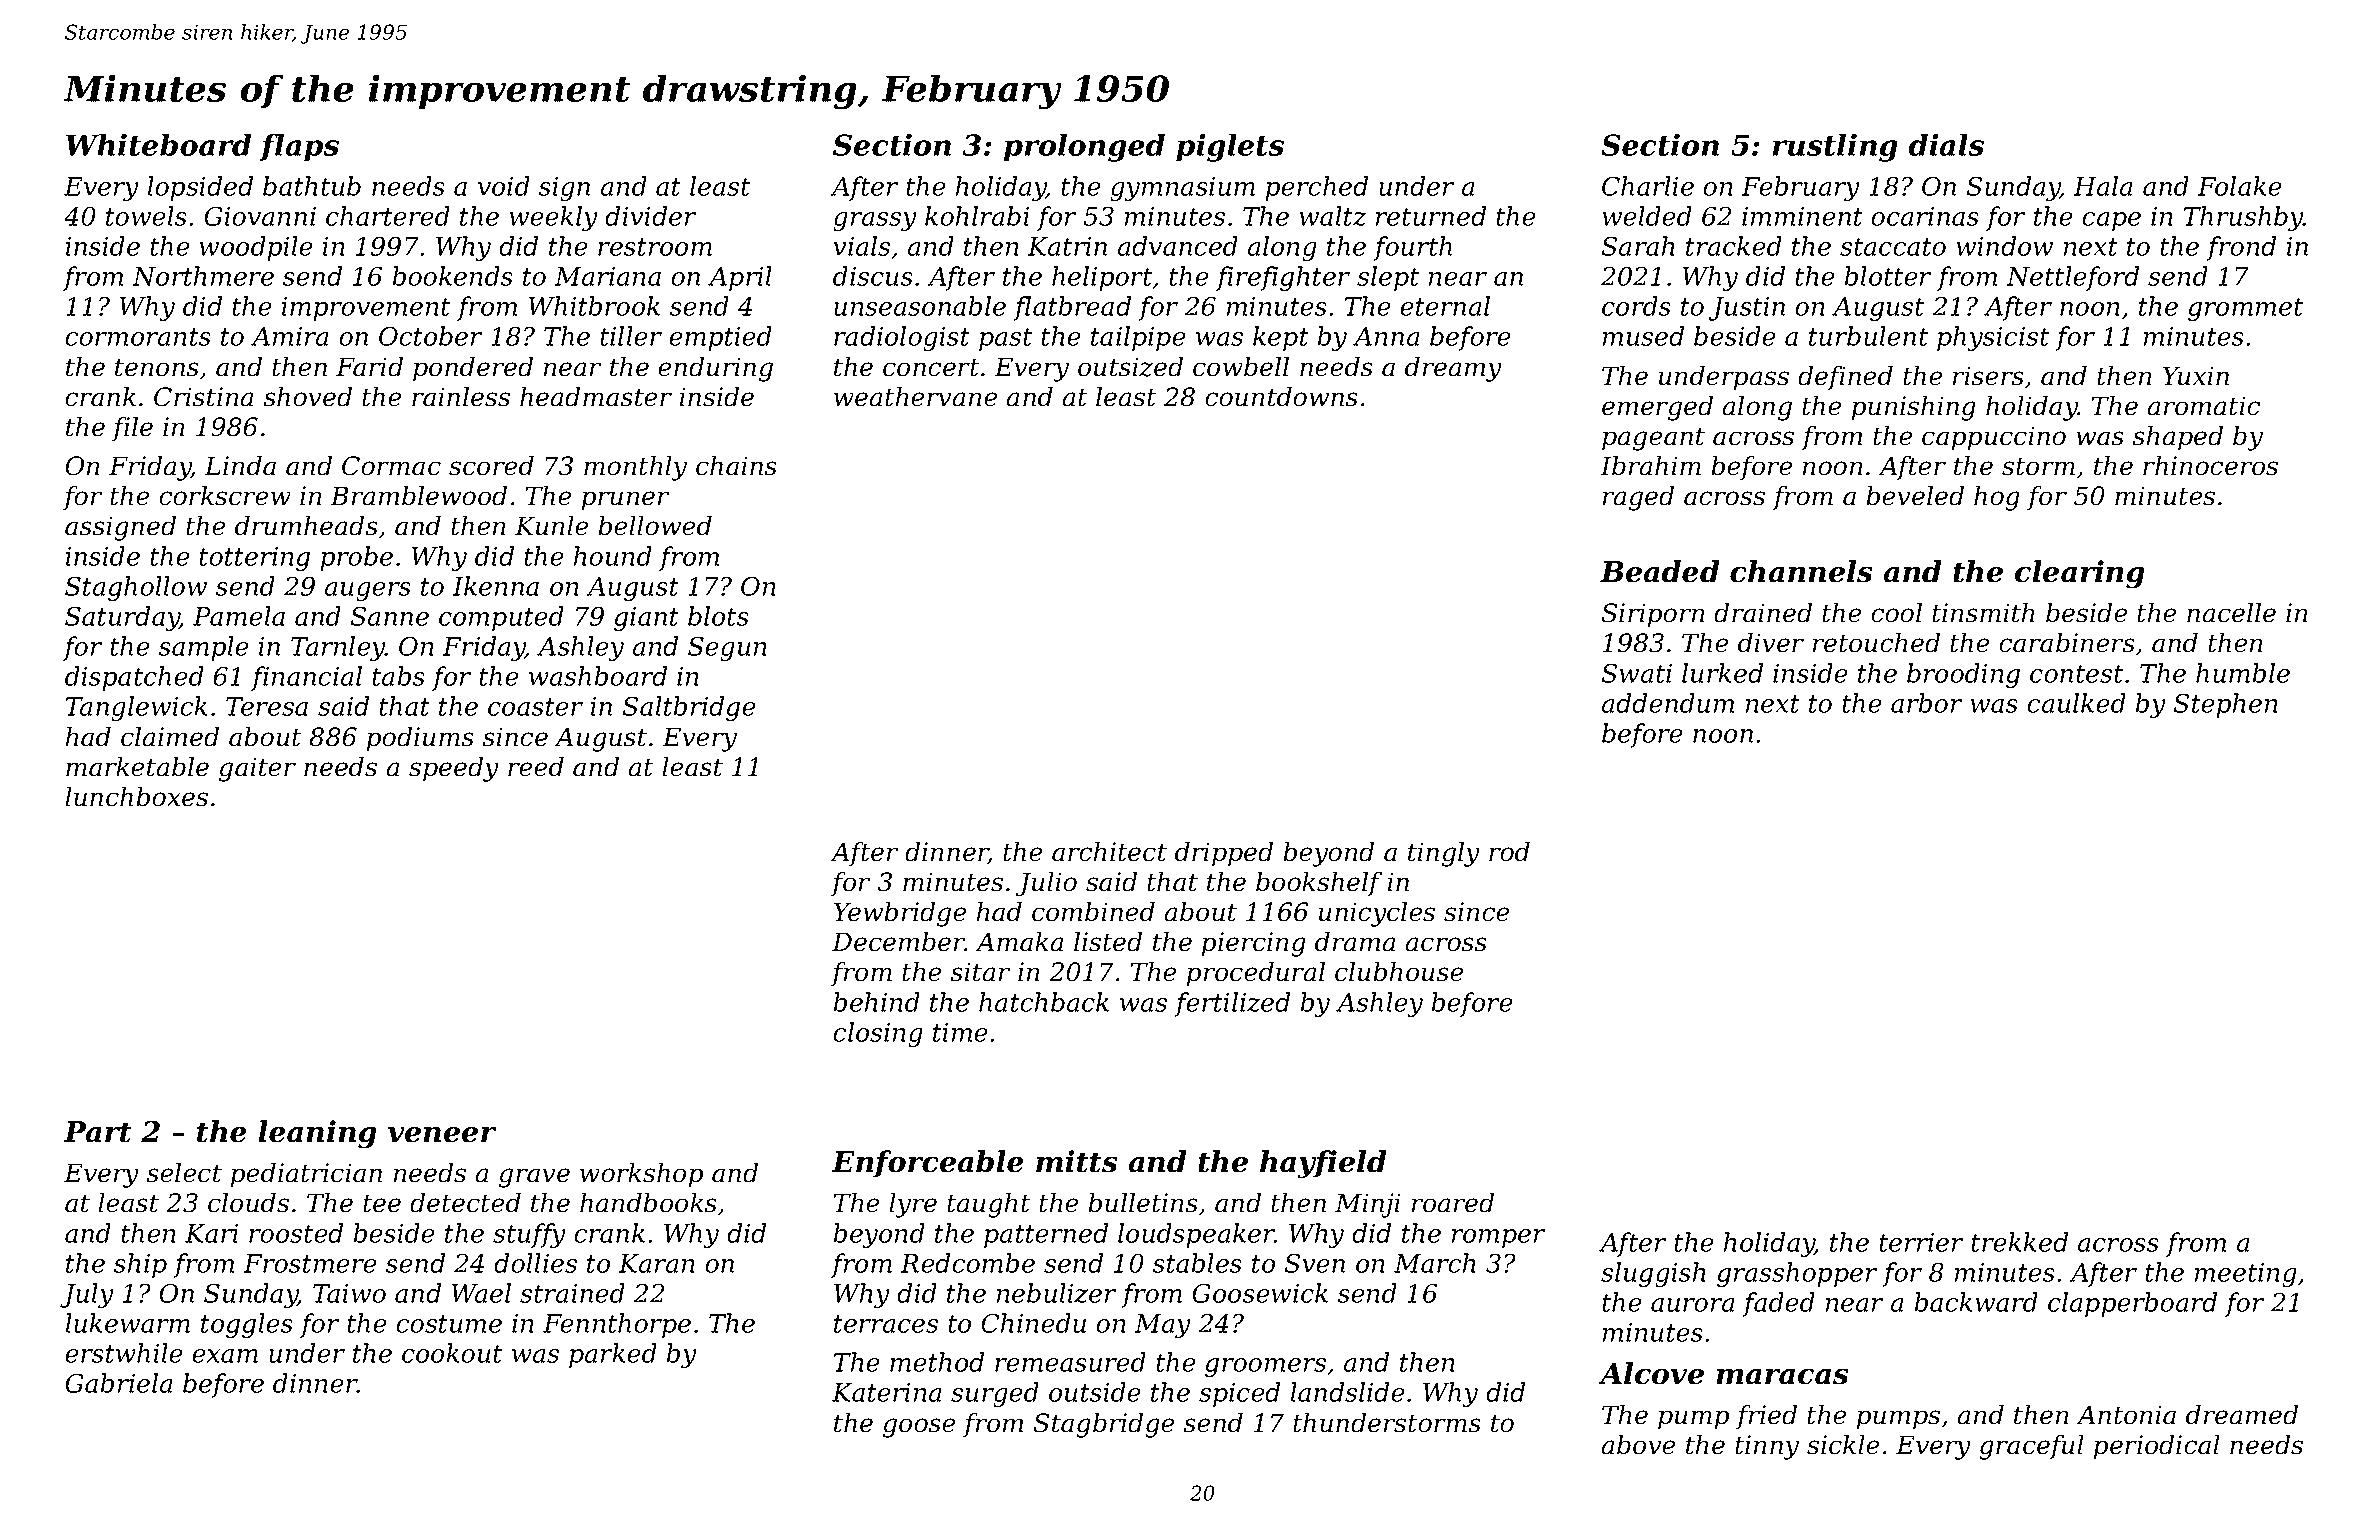 The width and height of the document is (2380, 1540). What do you see at coordinates (876, 1002) in the document?
I see `behind` at bounding box center [876, 1002].
